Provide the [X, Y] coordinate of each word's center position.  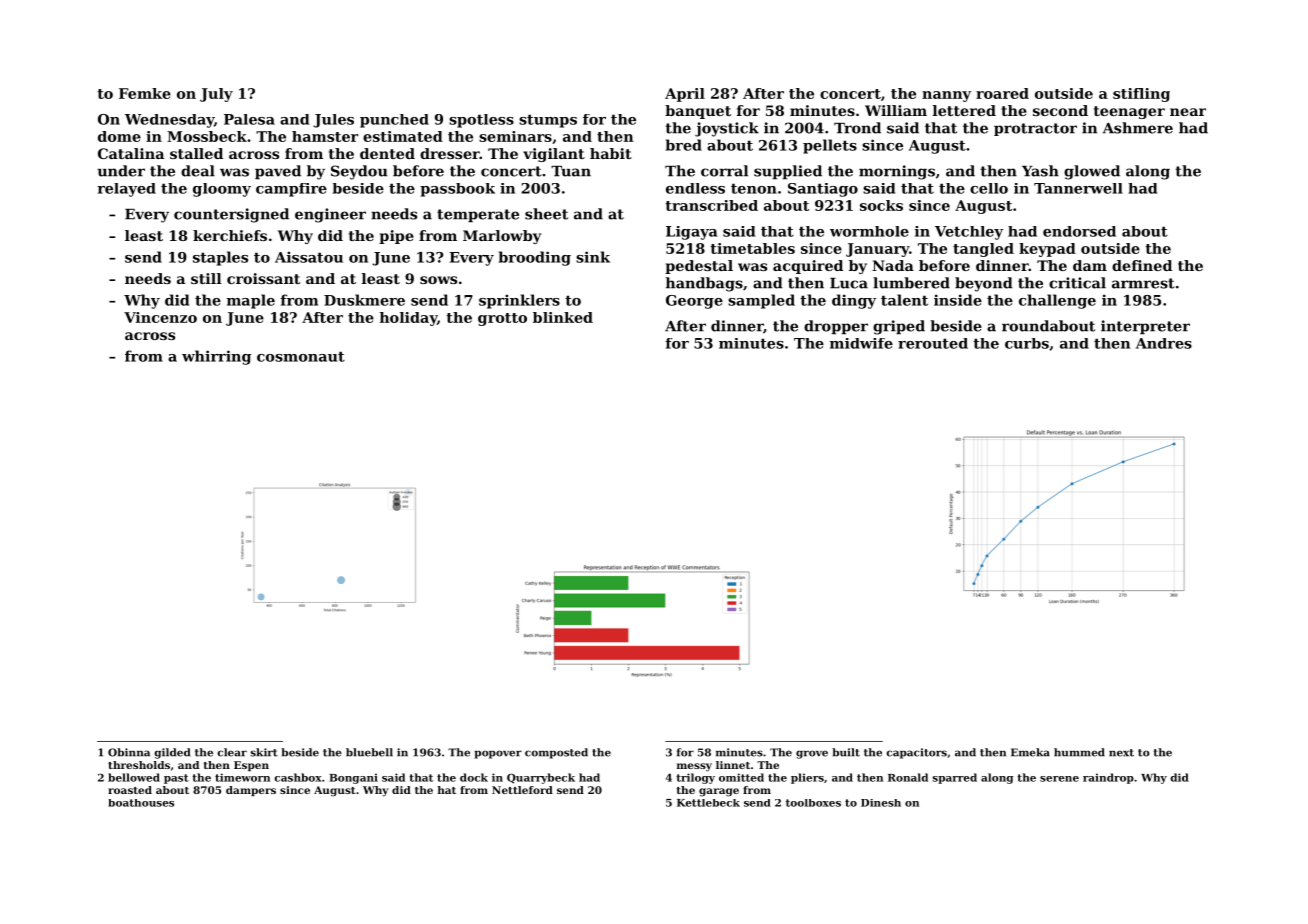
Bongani [353, 778]
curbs [1027, 343]
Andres [1164, 343]
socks [881, 205]
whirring [216, 357]
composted [556, 753]
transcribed [711, 205]
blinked [563, 317]
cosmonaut [301, 356]
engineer [330, 215]
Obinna [129, 752]
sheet [546, 214]
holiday [408, 319]
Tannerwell [1078, 188]
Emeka [1030, 752]
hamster [325, 136]
